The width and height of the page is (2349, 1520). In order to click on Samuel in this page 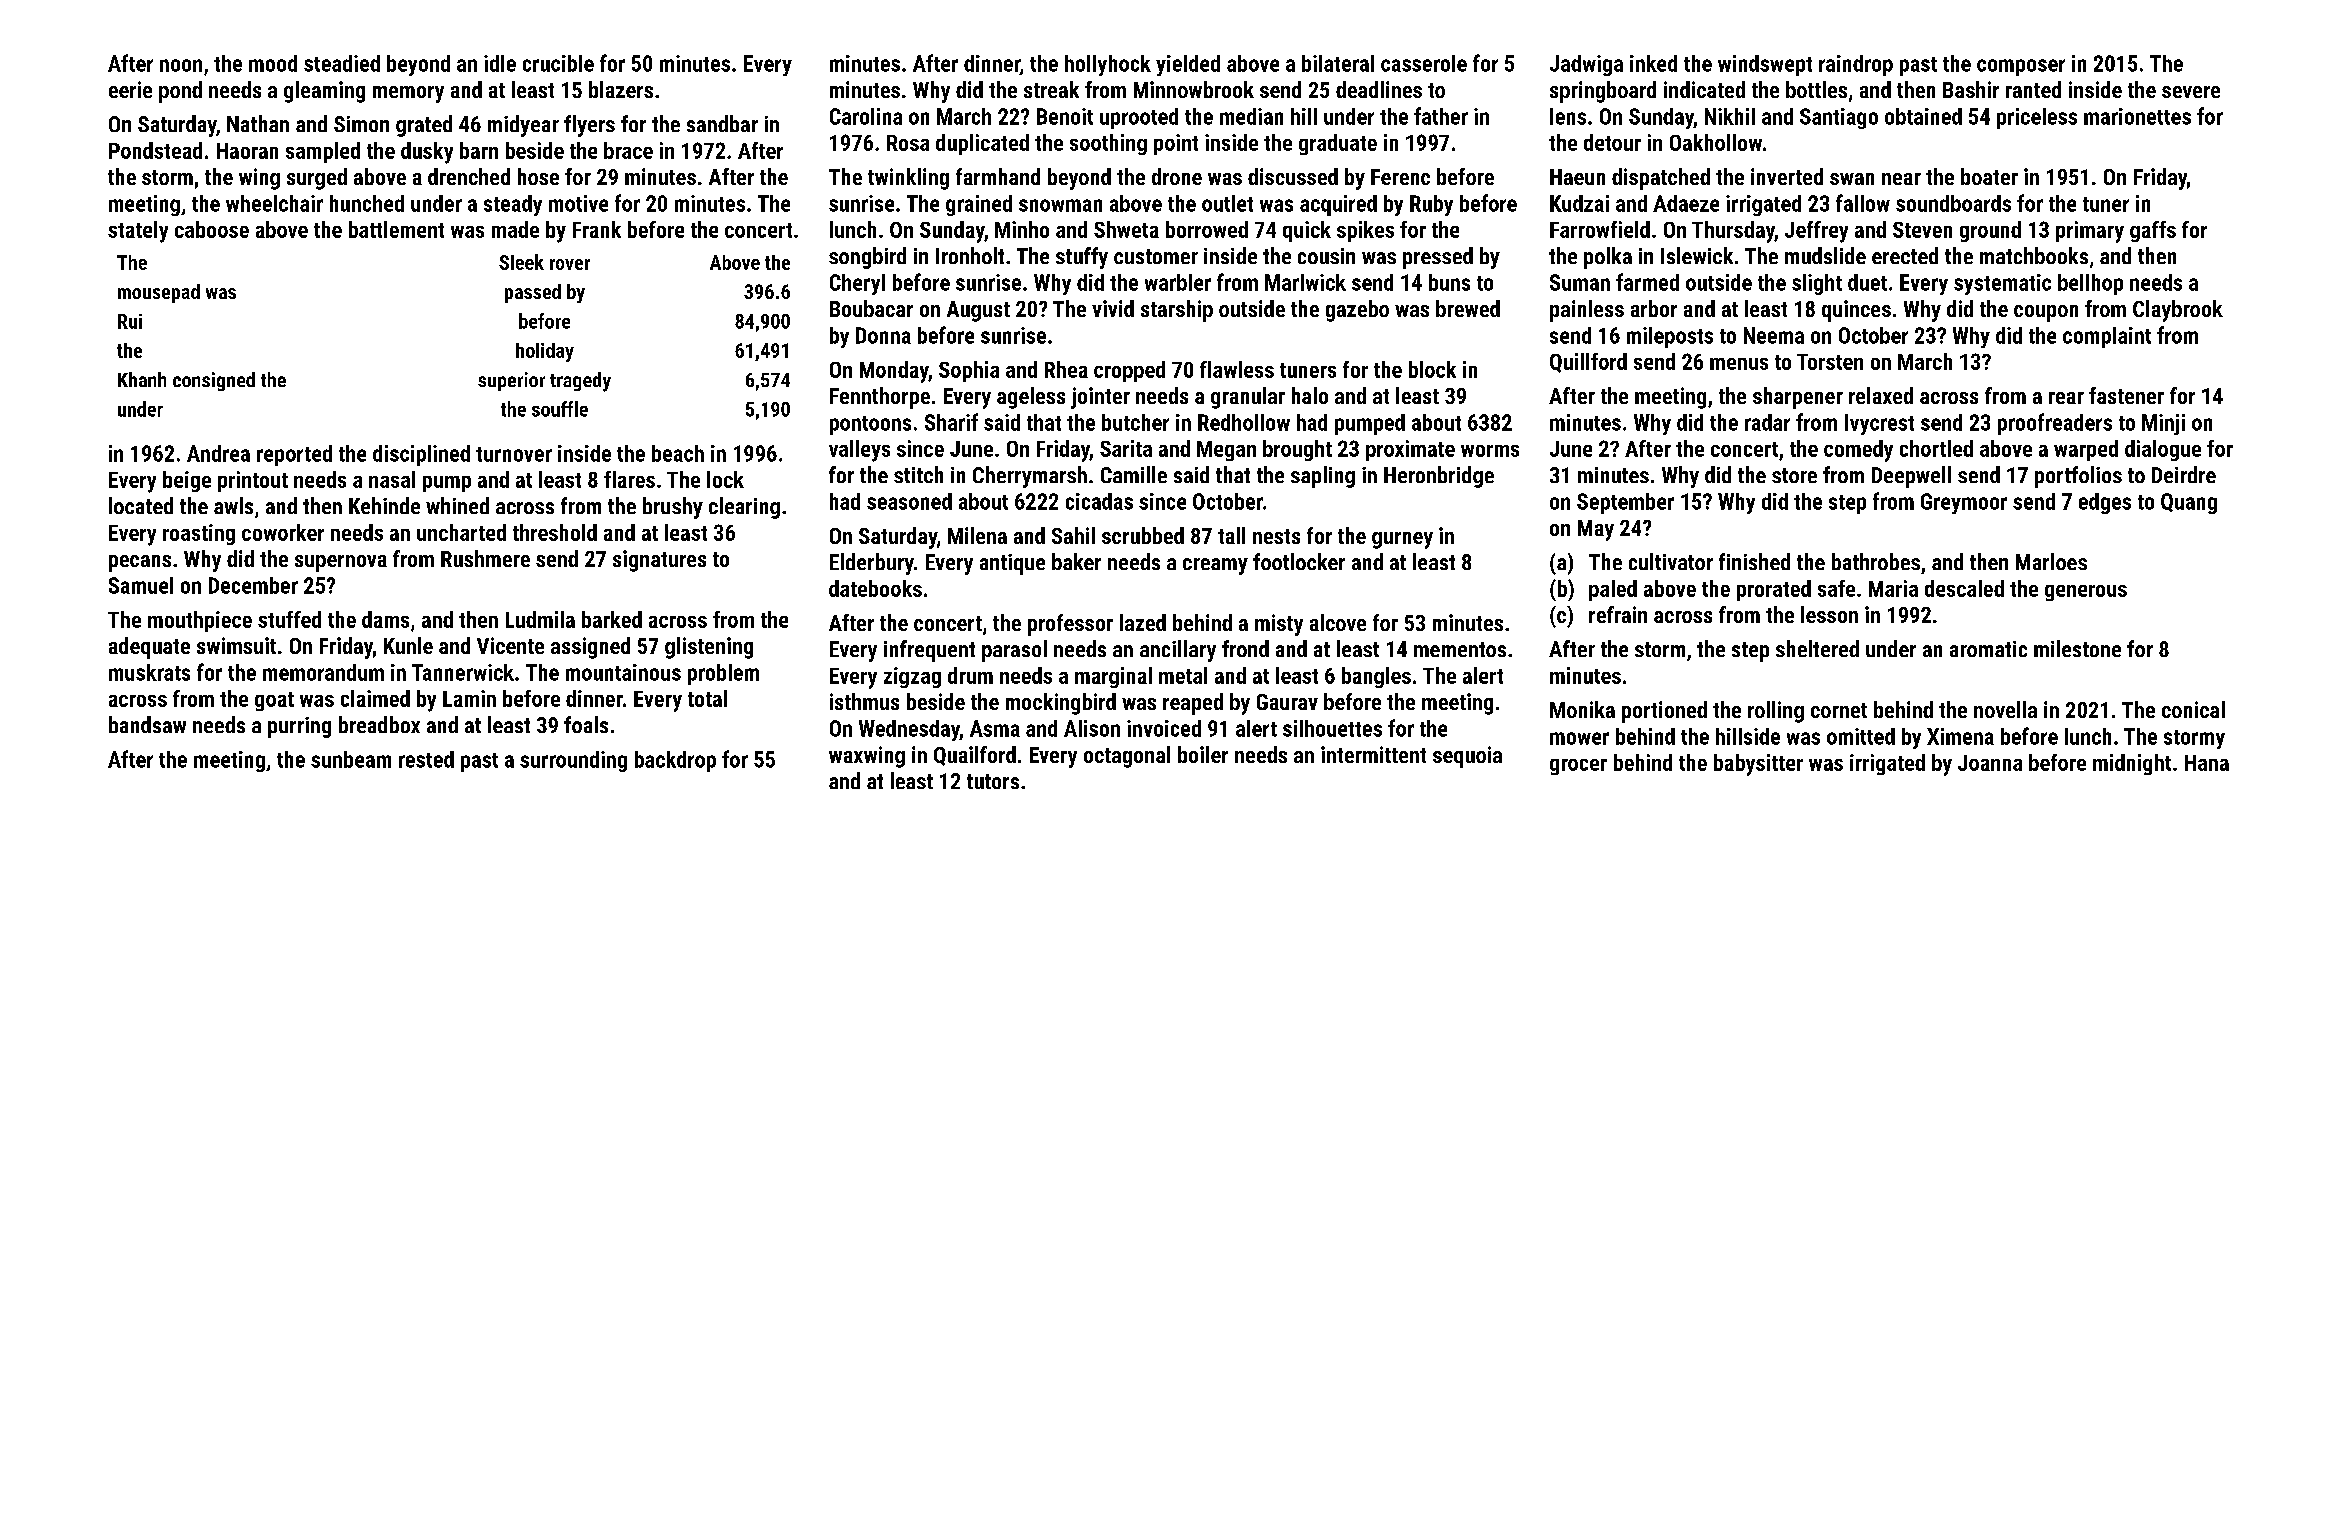, I will do `click(141, 585)`.
